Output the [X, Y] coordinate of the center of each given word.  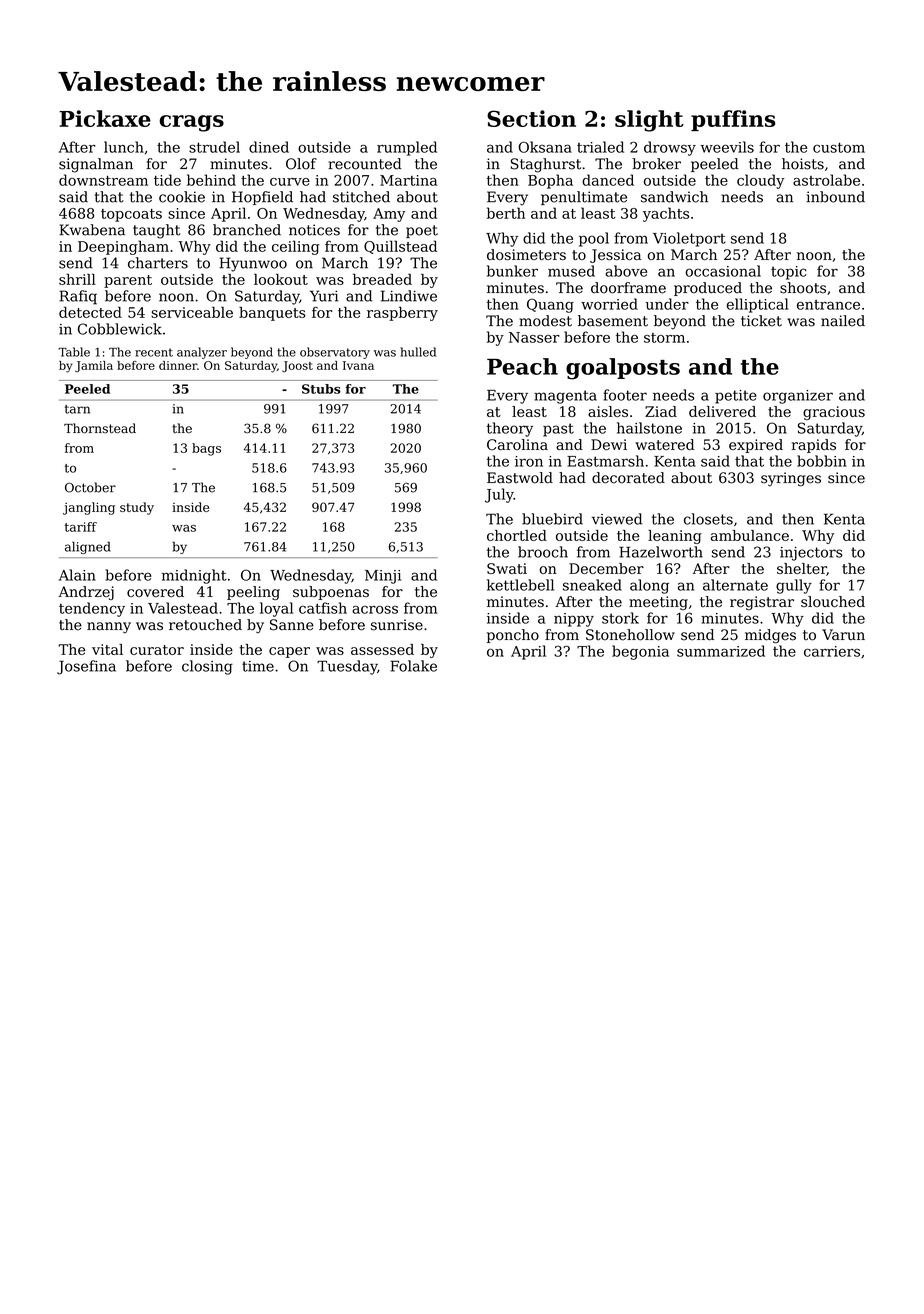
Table [74, 352]
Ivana [358, 365]
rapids [814, 446]
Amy [389, 215]
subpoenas [331, 593]
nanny [109, 627]
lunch [124, 147]
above [626, 271]
